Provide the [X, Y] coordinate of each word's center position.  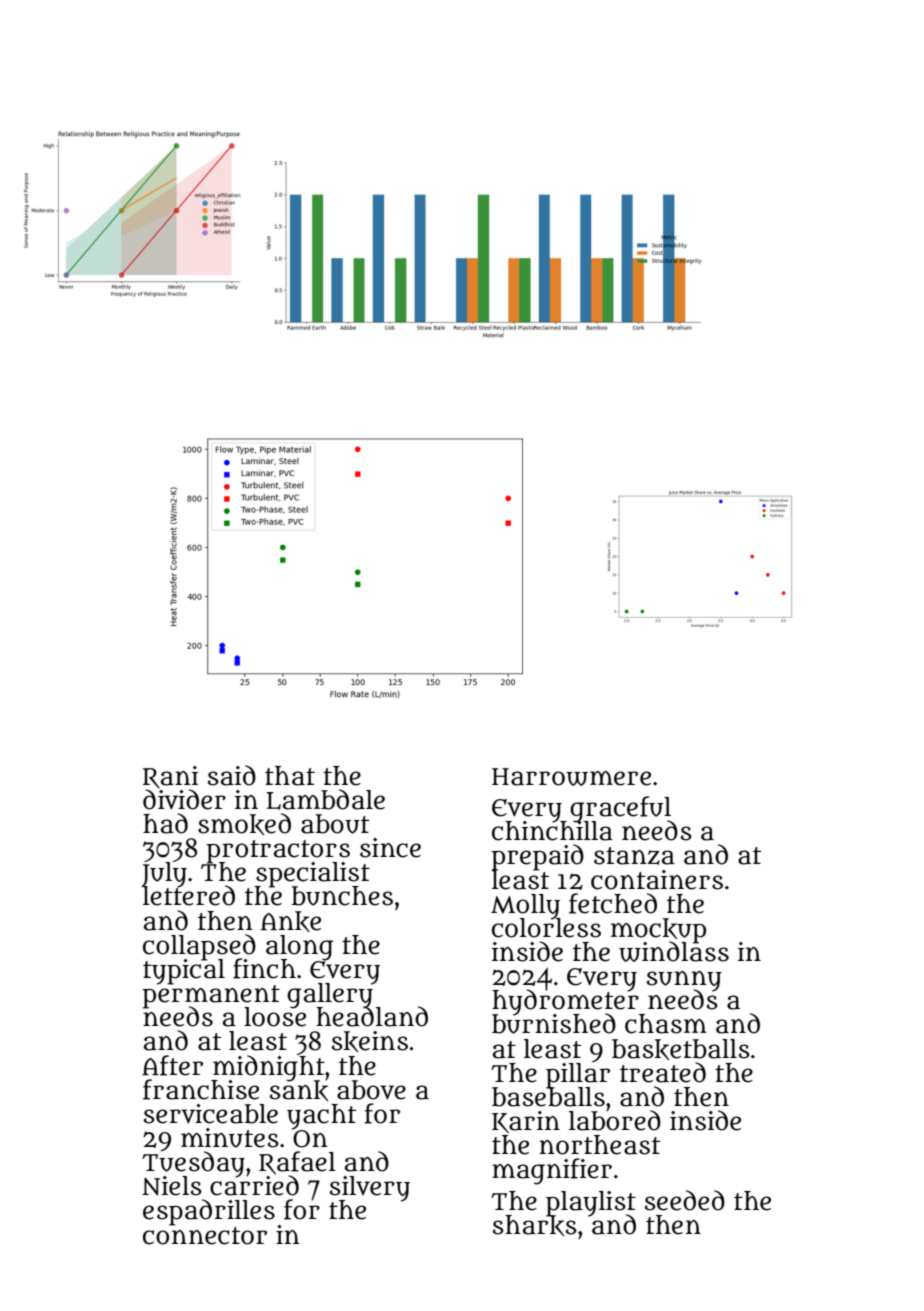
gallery [330, 995]
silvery [370, 1188]
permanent [211, 996]
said [232, 775]
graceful [620, 808]
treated [663, 1072]
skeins [370, 1041]
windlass [674, 952]
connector [205, 1236]
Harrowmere [571, 777]
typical [184, 972]
